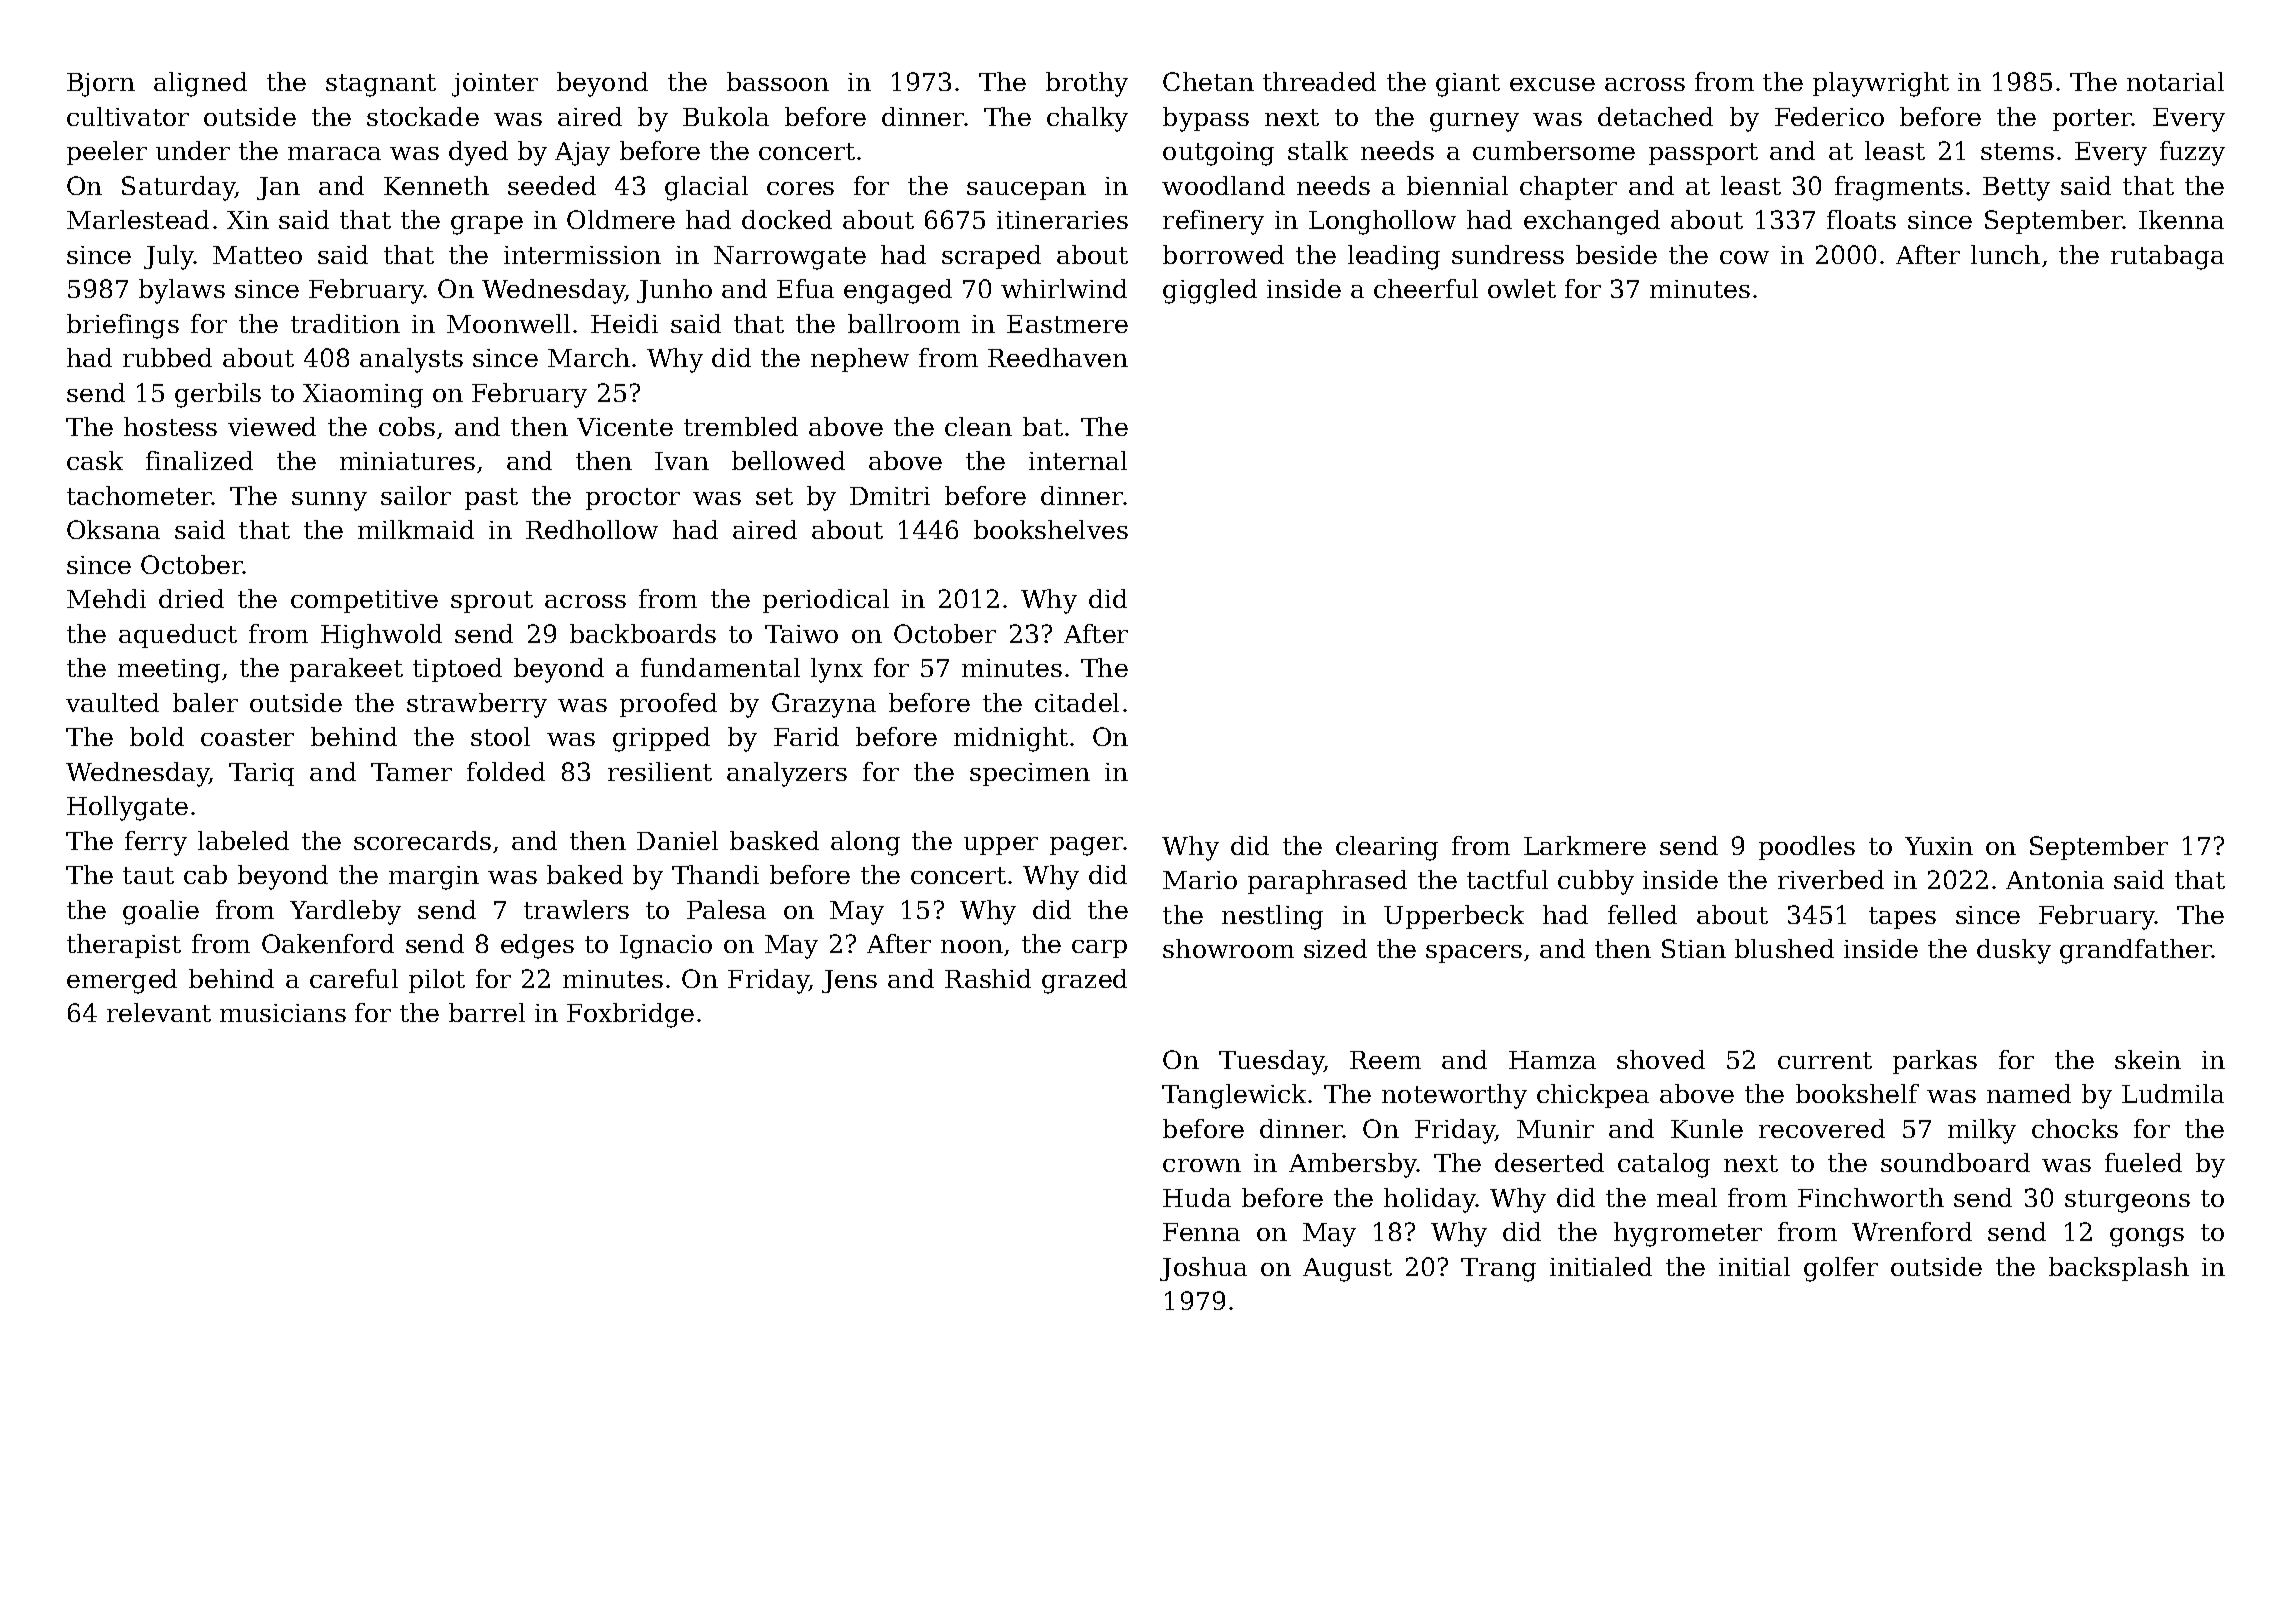  What do you see at coordinates (1203, 1269) in the page?
I see `Joshua` at bounding box center [1203, 1269].
